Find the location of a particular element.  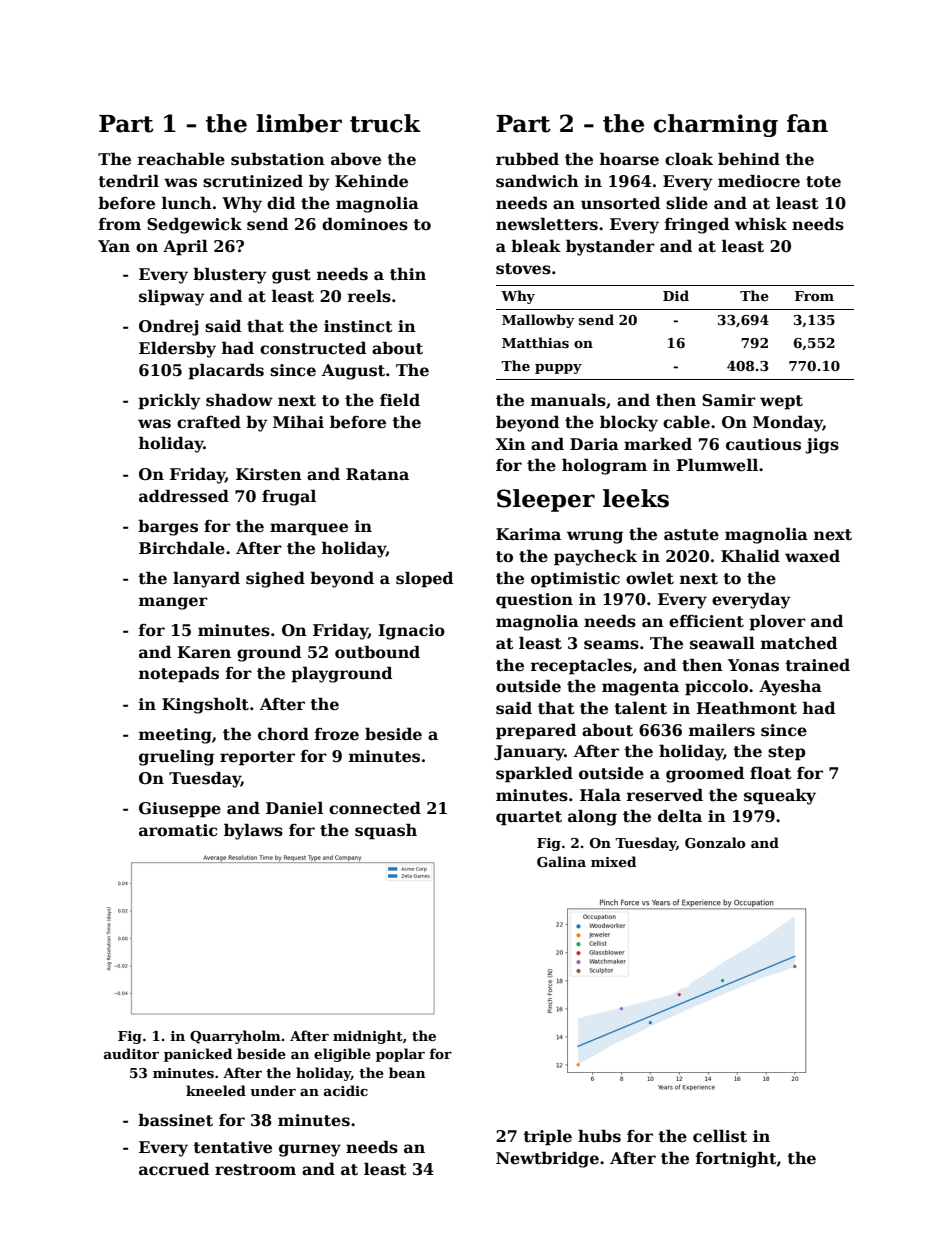

limber is located at coordinates (299, 123).
